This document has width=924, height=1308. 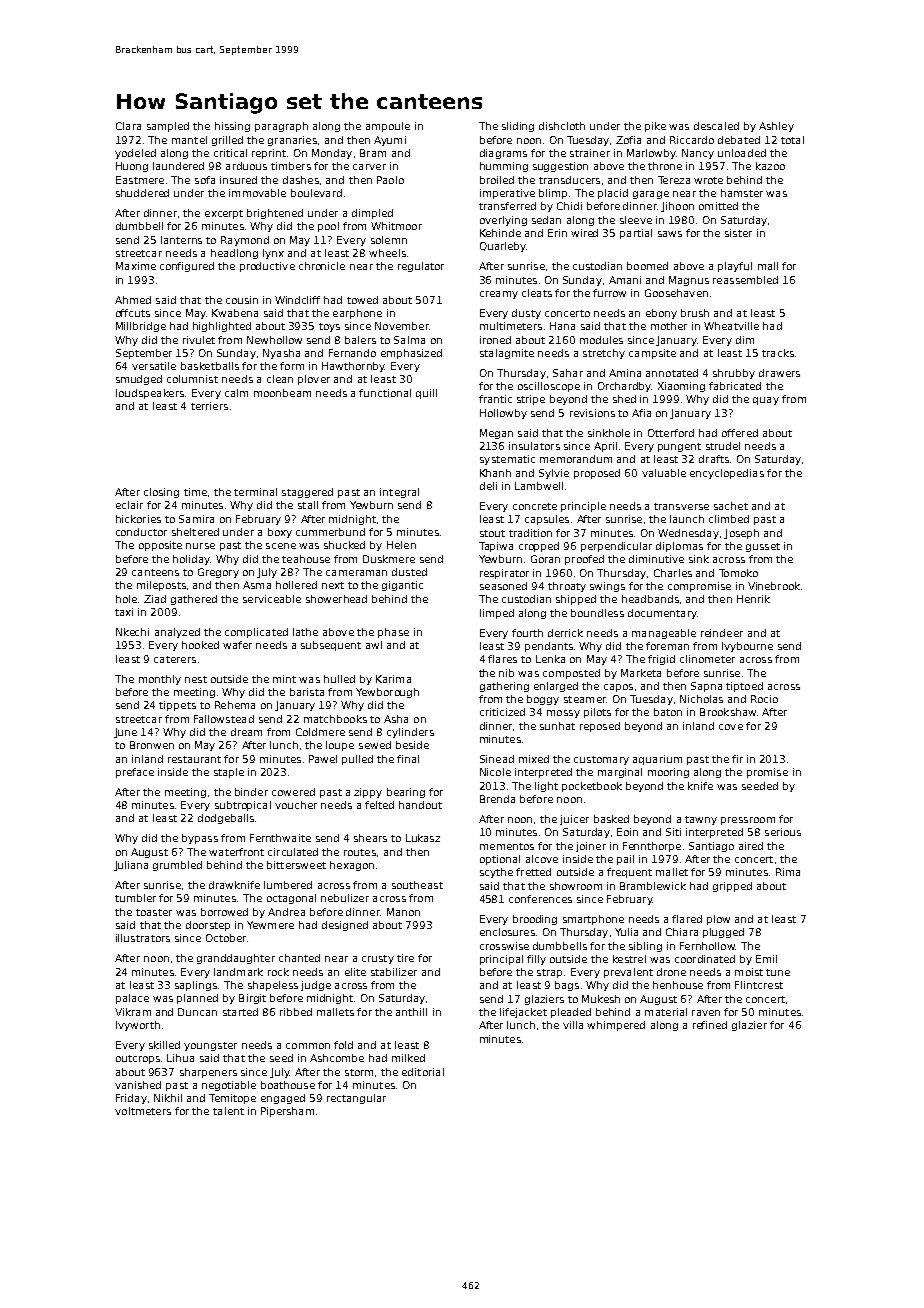 What do you see at coordinates (388, 127) in the document?
I see `ampoule` at bounding box center [388, 127].
